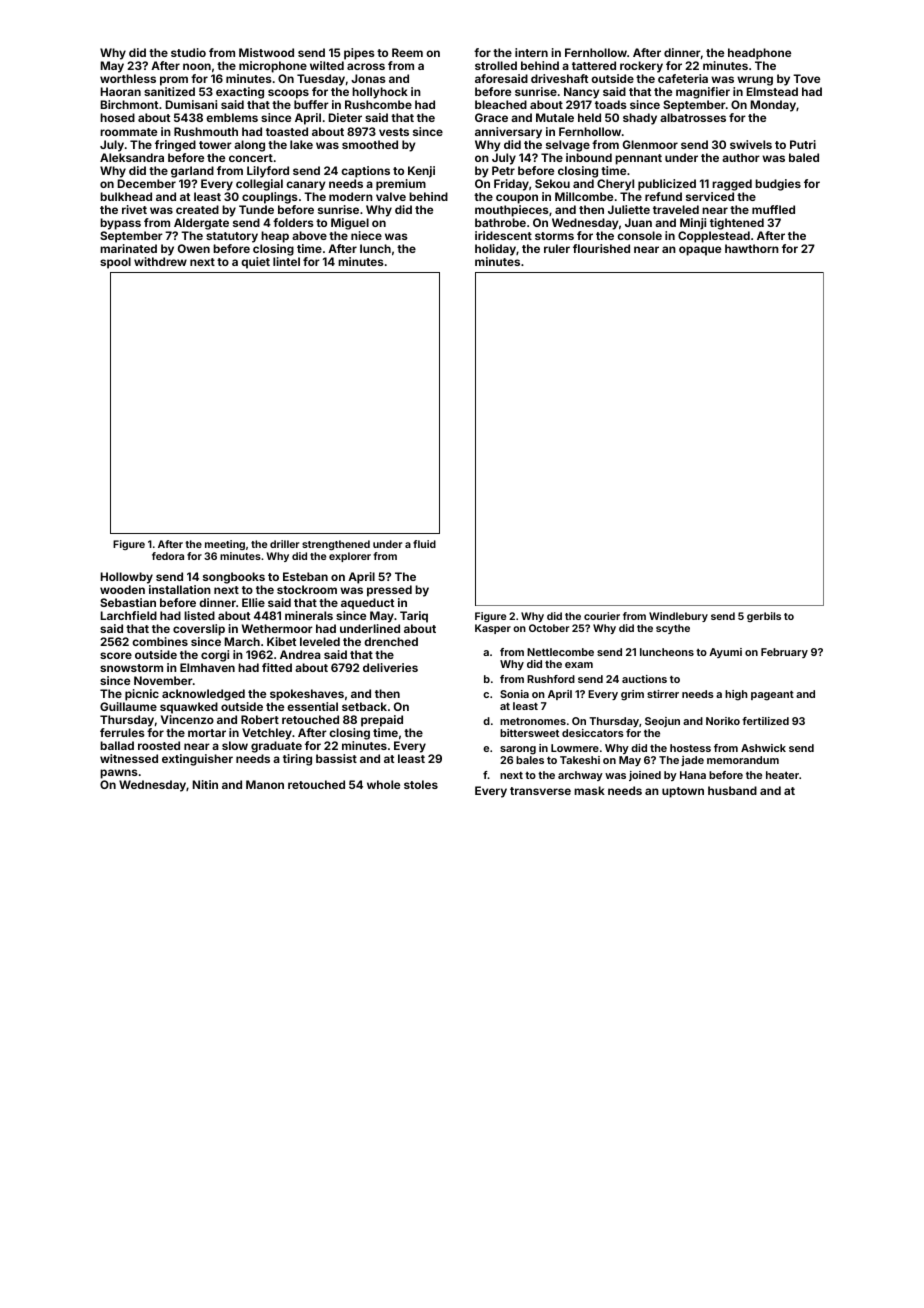 This image has width=924, height=1308. What do you see at coordinates (759, 54) in the image?
I see `headphone` at bounding box center [759, 54].
